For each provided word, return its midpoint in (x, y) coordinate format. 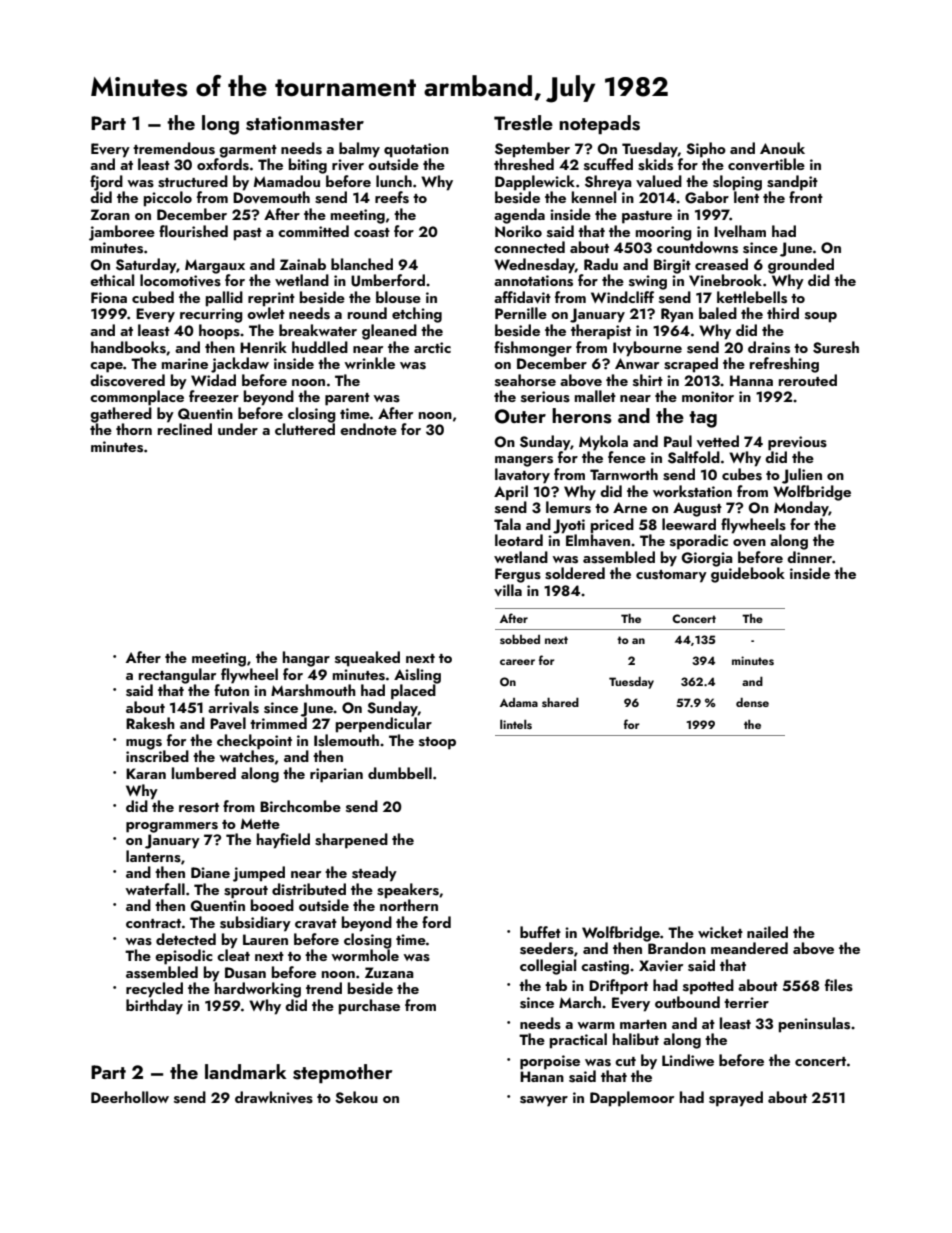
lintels (516, 724)
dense (752, 702)
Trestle (523, 123)
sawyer (544, 1101)
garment (248, 151)
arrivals (233, 707)
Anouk (782, 148)
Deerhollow (130, 1097)
